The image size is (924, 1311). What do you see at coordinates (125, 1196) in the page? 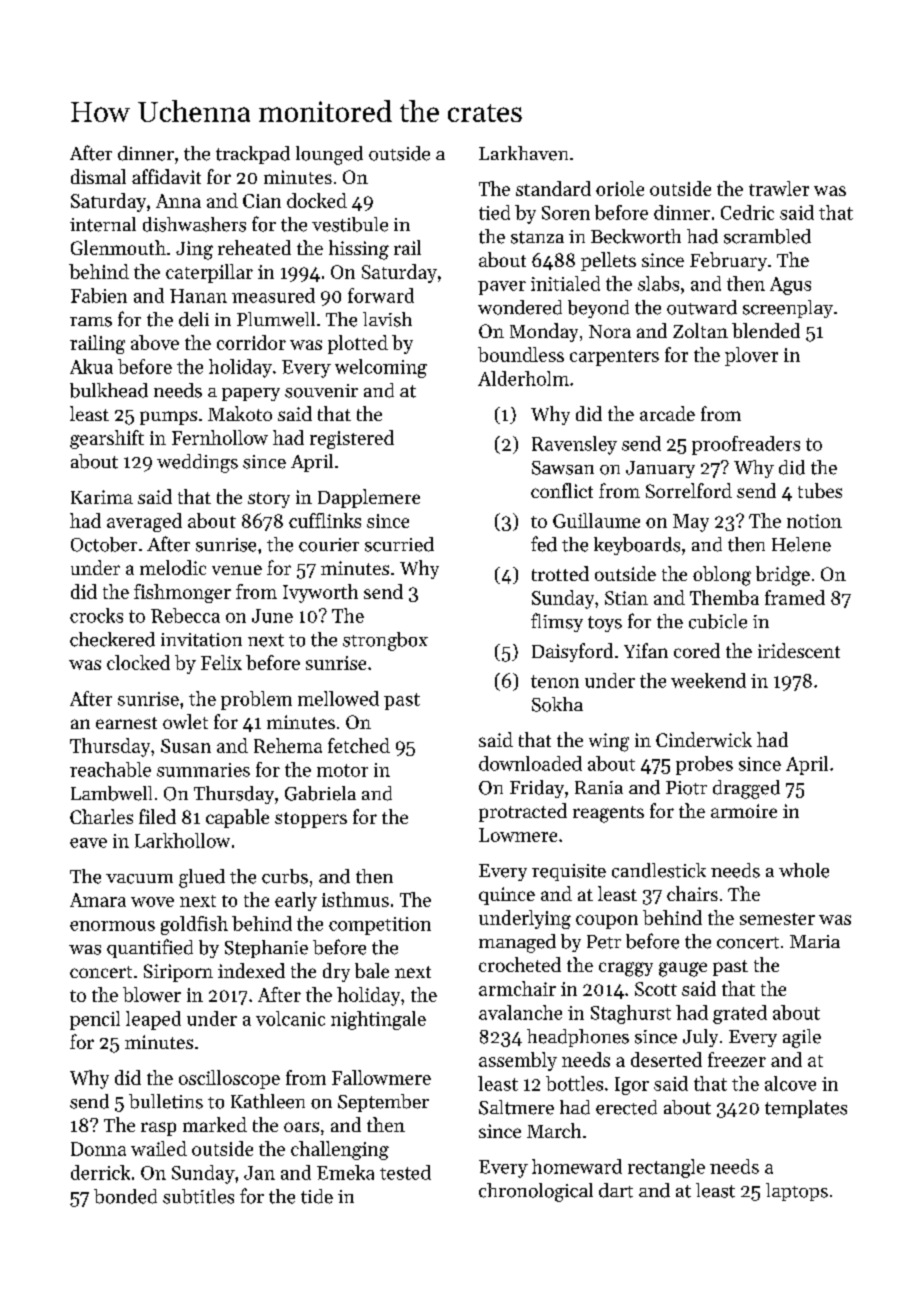
I see `bonded` at bounding box center [125, 1196].
